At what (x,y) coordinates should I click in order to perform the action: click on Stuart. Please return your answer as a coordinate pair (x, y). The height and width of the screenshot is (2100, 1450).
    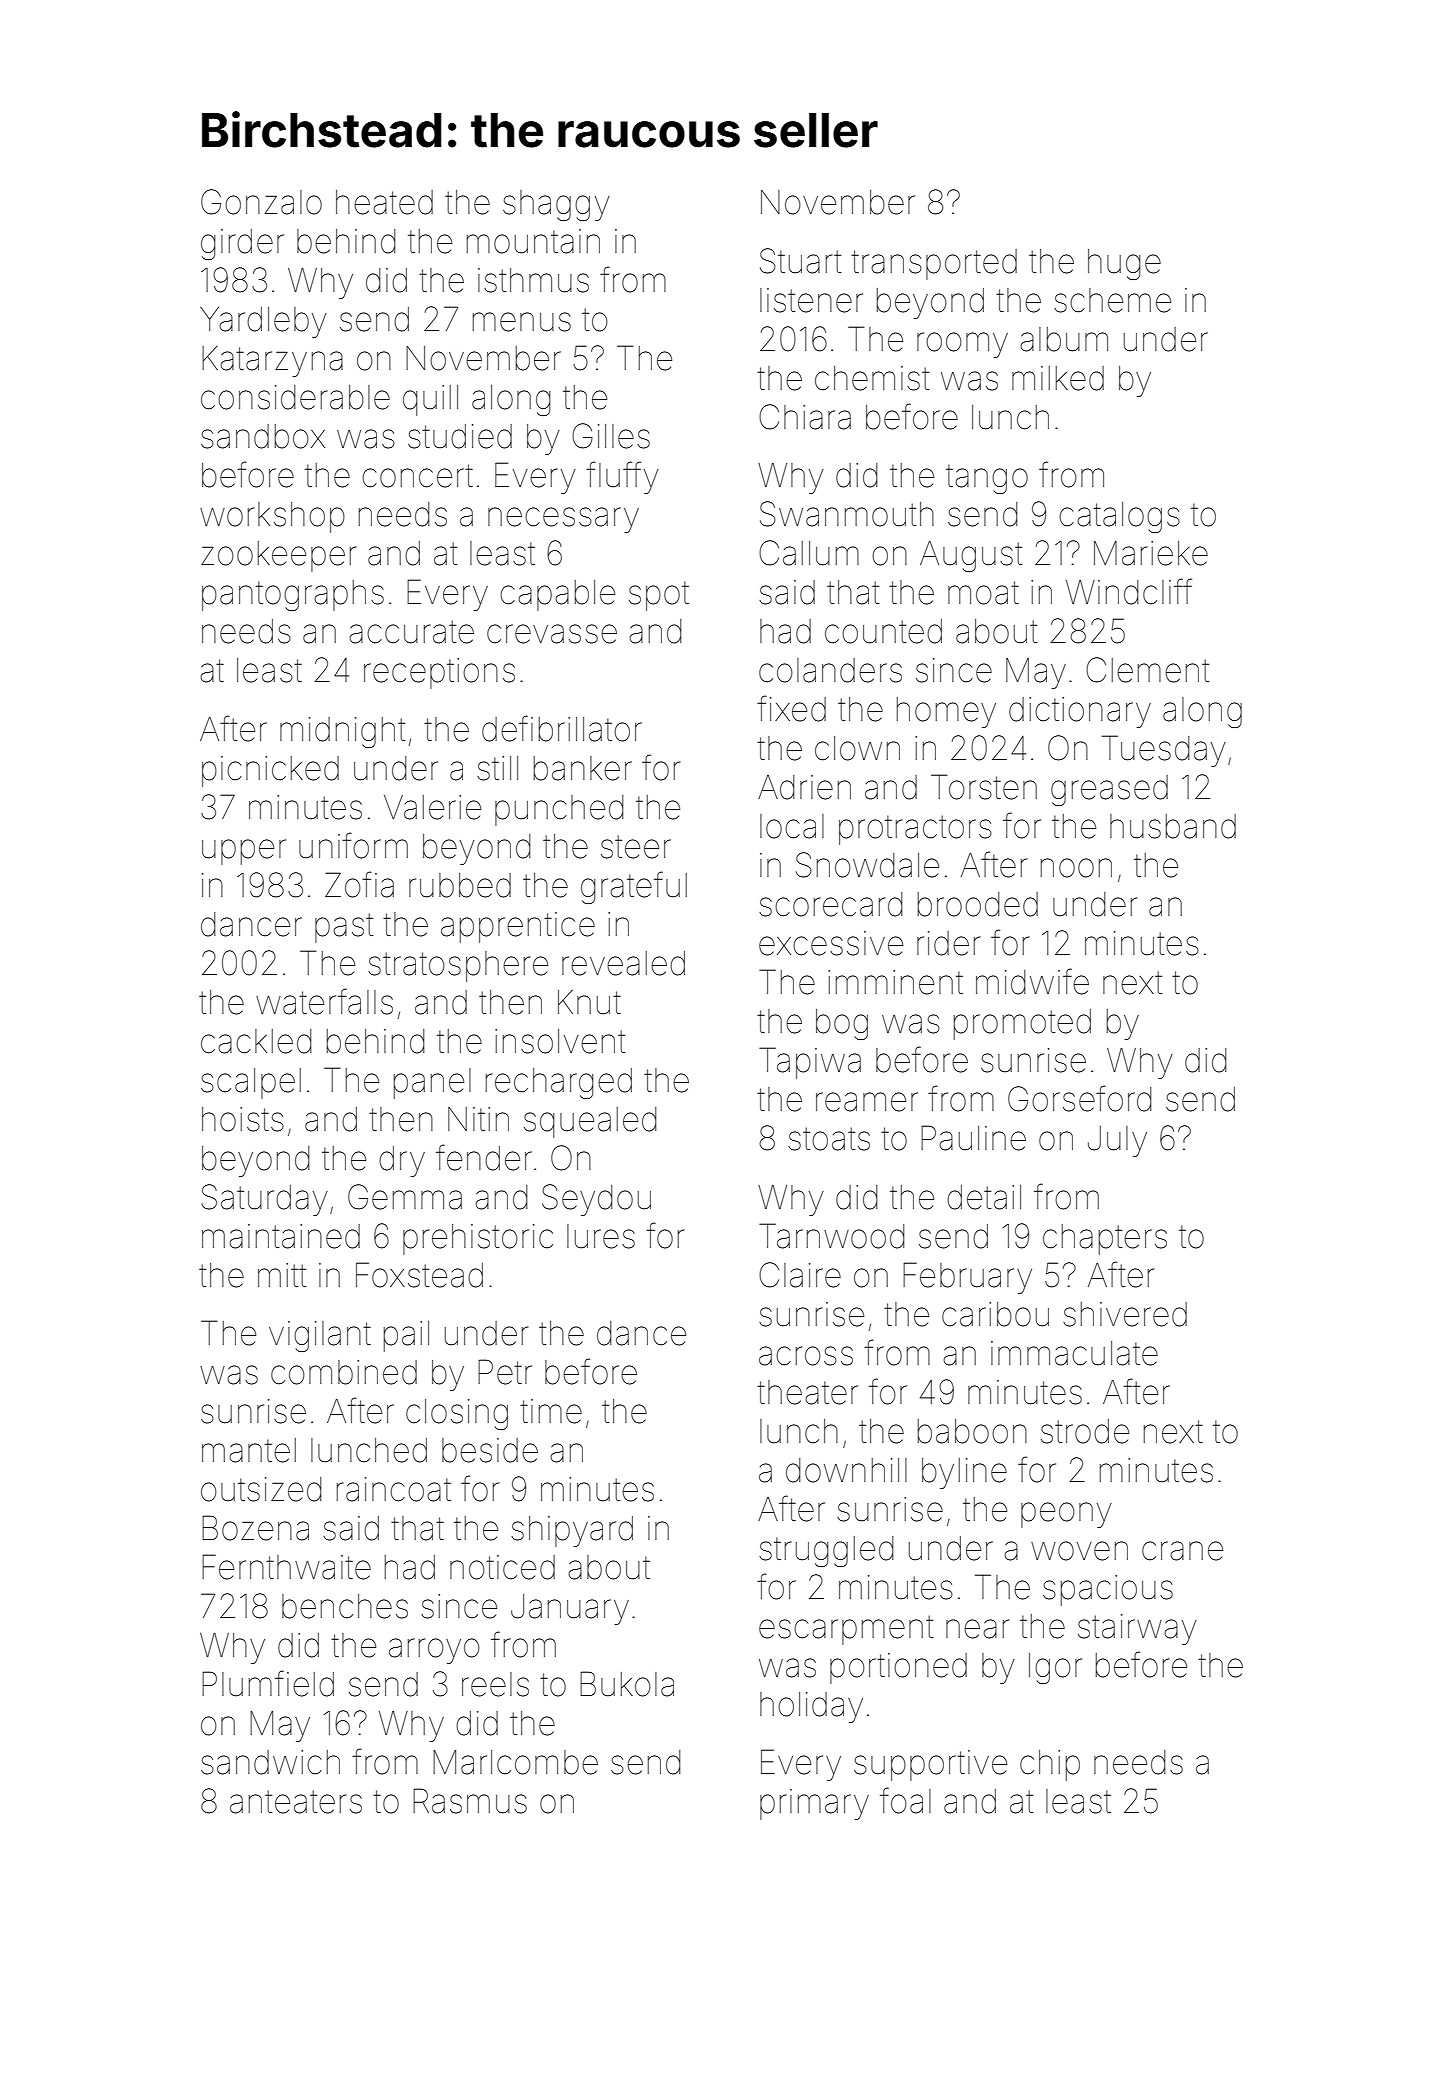
    Looking at the image, I should click on (801, 261).
